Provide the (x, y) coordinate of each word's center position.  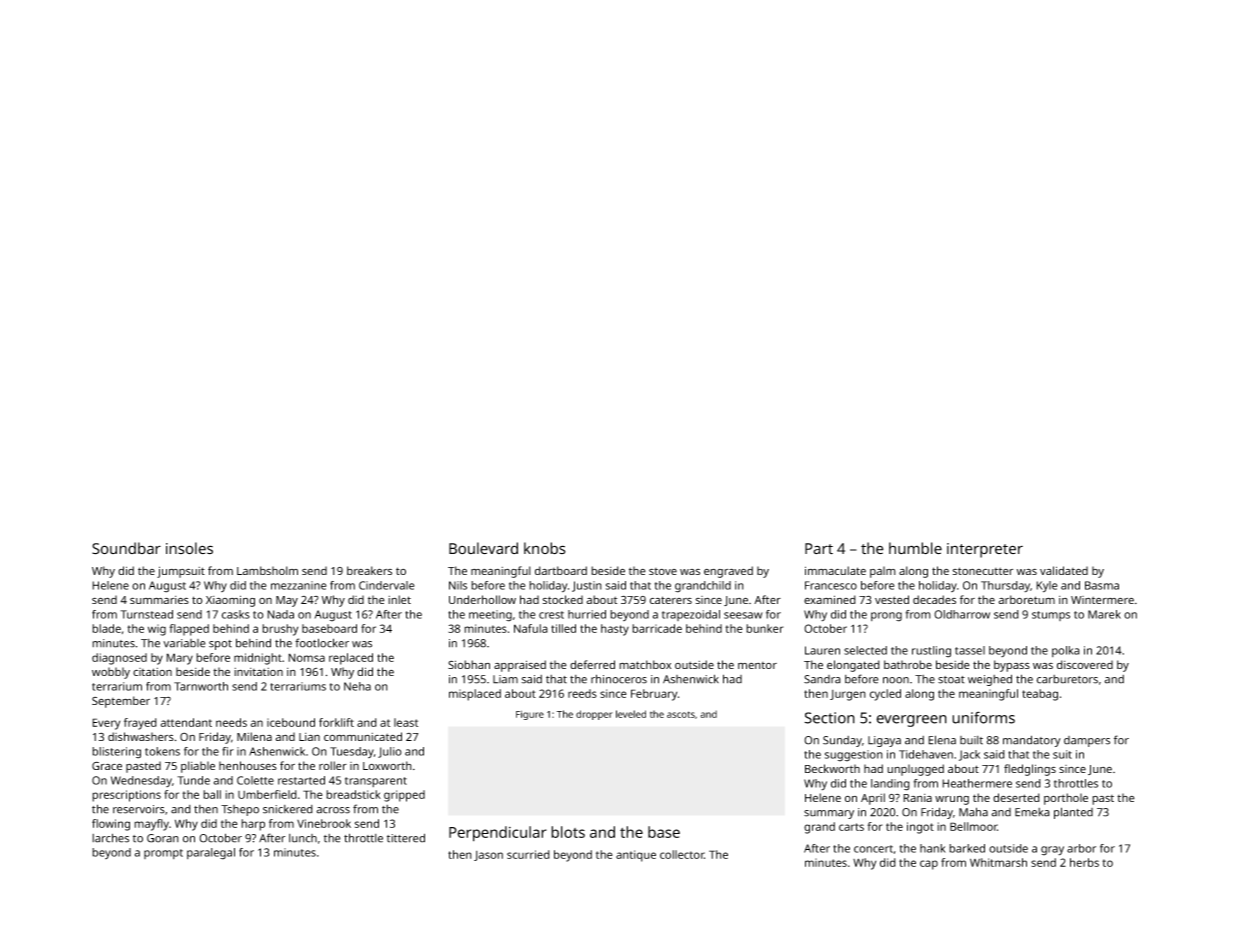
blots (568, 832)
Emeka (1032, 812)
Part (819, 549)
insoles (189, 548)
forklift (336, 722)
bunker (765, 628)
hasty (615, 630)
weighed (990, 680)
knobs (545, 548)
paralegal (211, 854)
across (333, 810)
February (654, 695)
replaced (351, 659)
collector (682, 854)
